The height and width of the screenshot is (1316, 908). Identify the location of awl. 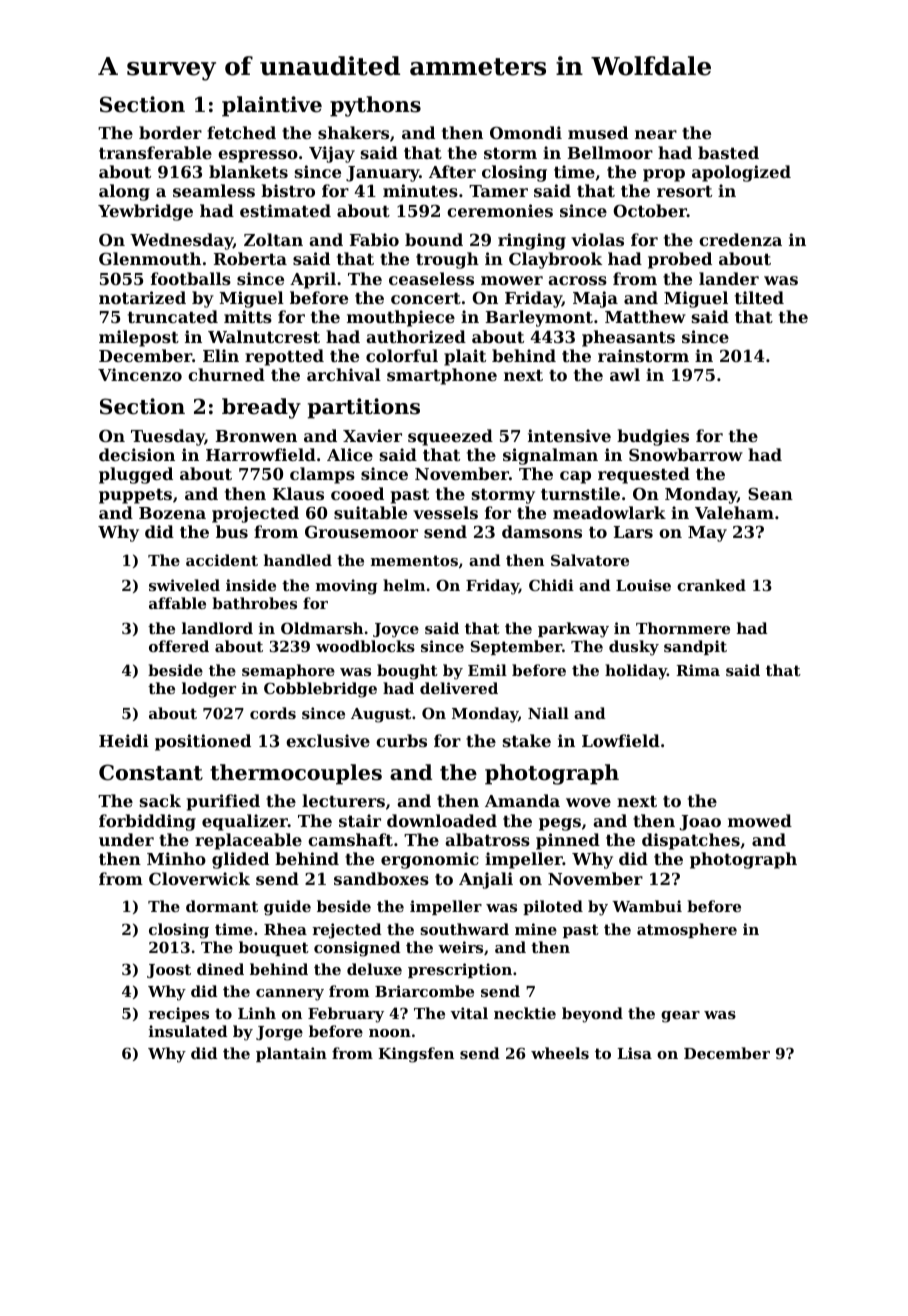
(625, 374).
